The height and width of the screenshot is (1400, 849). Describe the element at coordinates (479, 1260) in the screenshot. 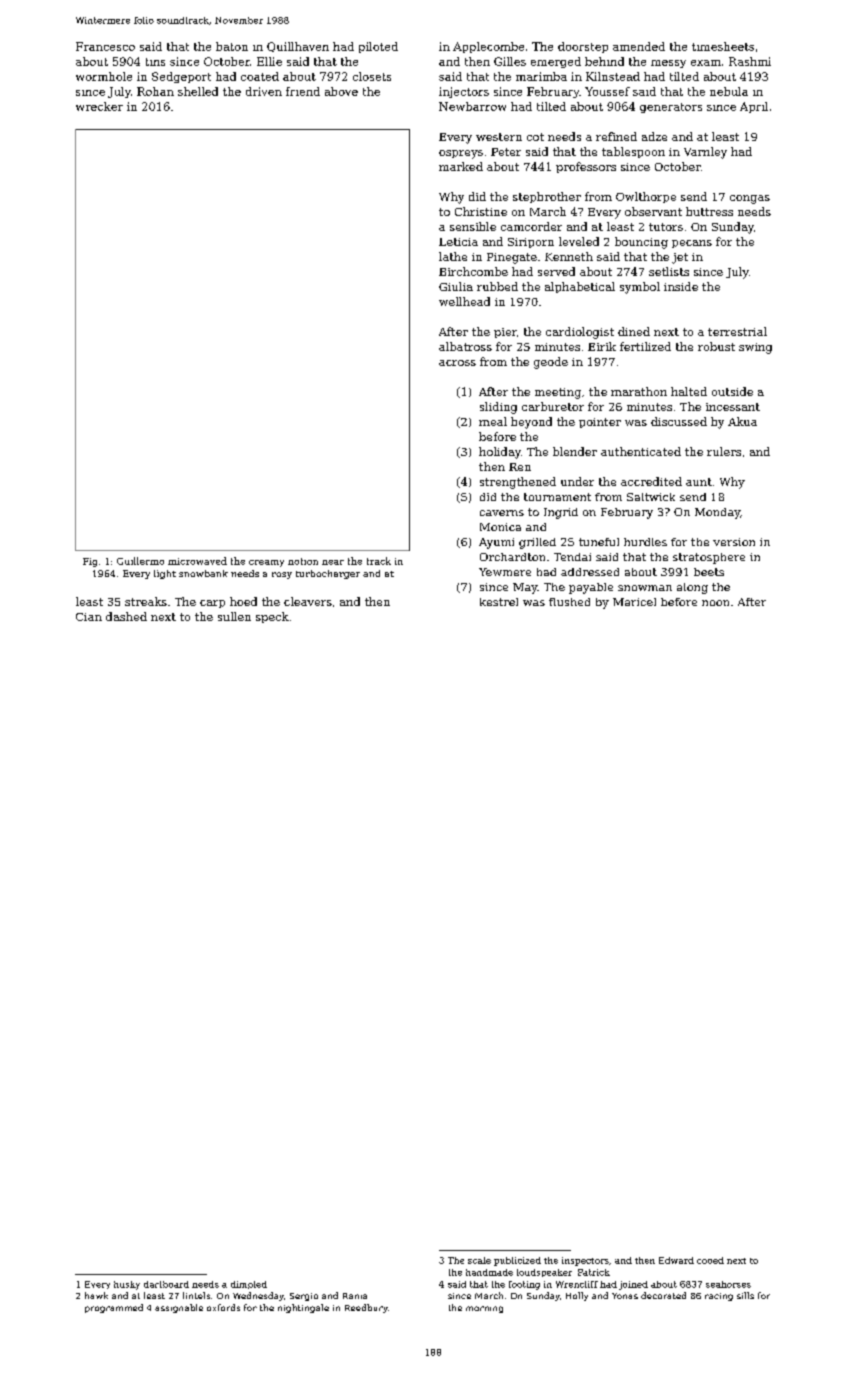

I see `scale` at that location.
